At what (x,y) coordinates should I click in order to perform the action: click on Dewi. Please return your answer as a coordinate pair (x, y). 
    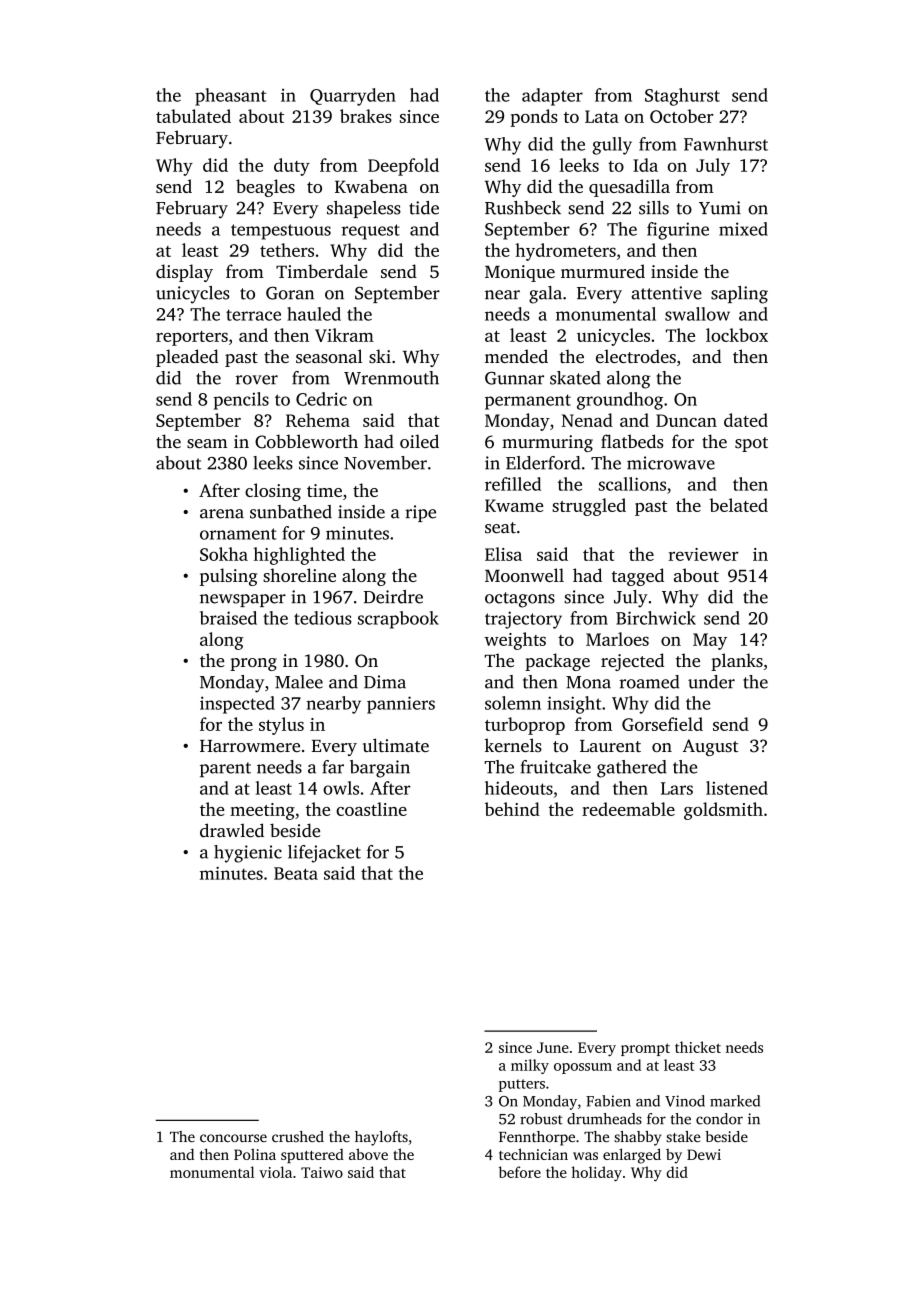
    Looking at the image, I should click on (704, 1154).
